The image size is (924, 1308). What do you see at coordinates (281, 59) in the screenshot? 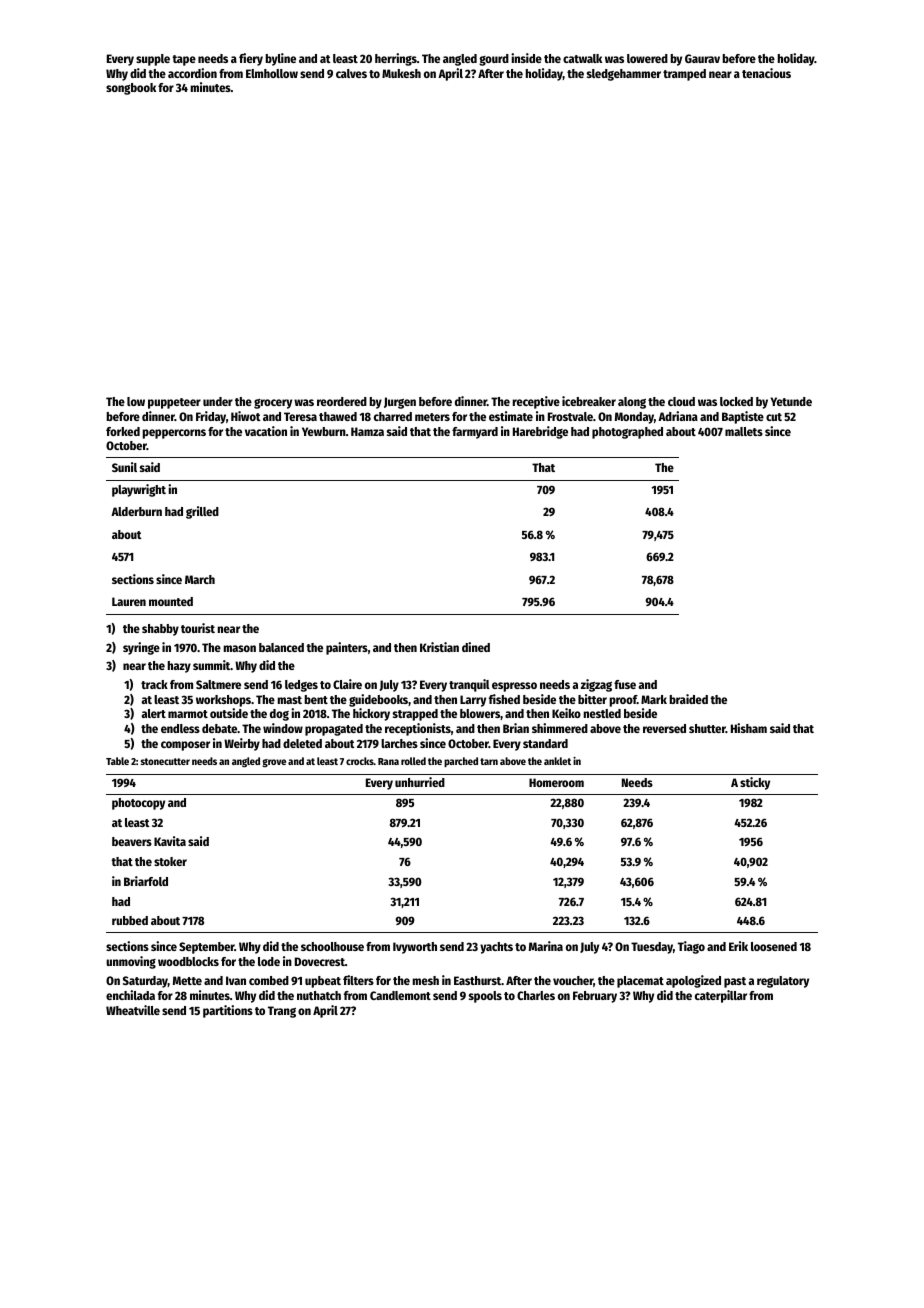
I see `byline` at bounding box center [281, 59].
